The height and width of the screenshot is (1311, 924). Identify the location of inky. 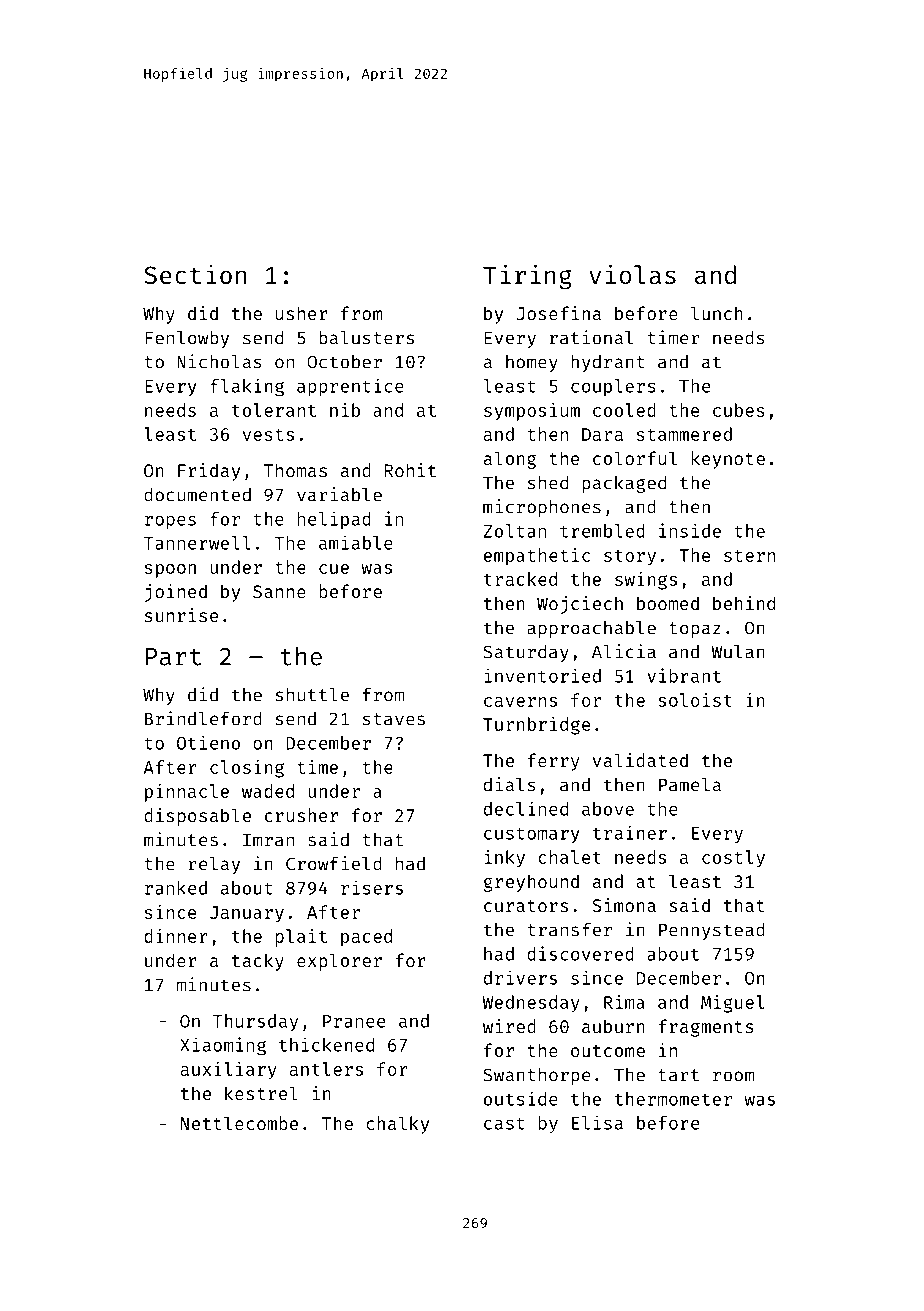
(505, 859).
